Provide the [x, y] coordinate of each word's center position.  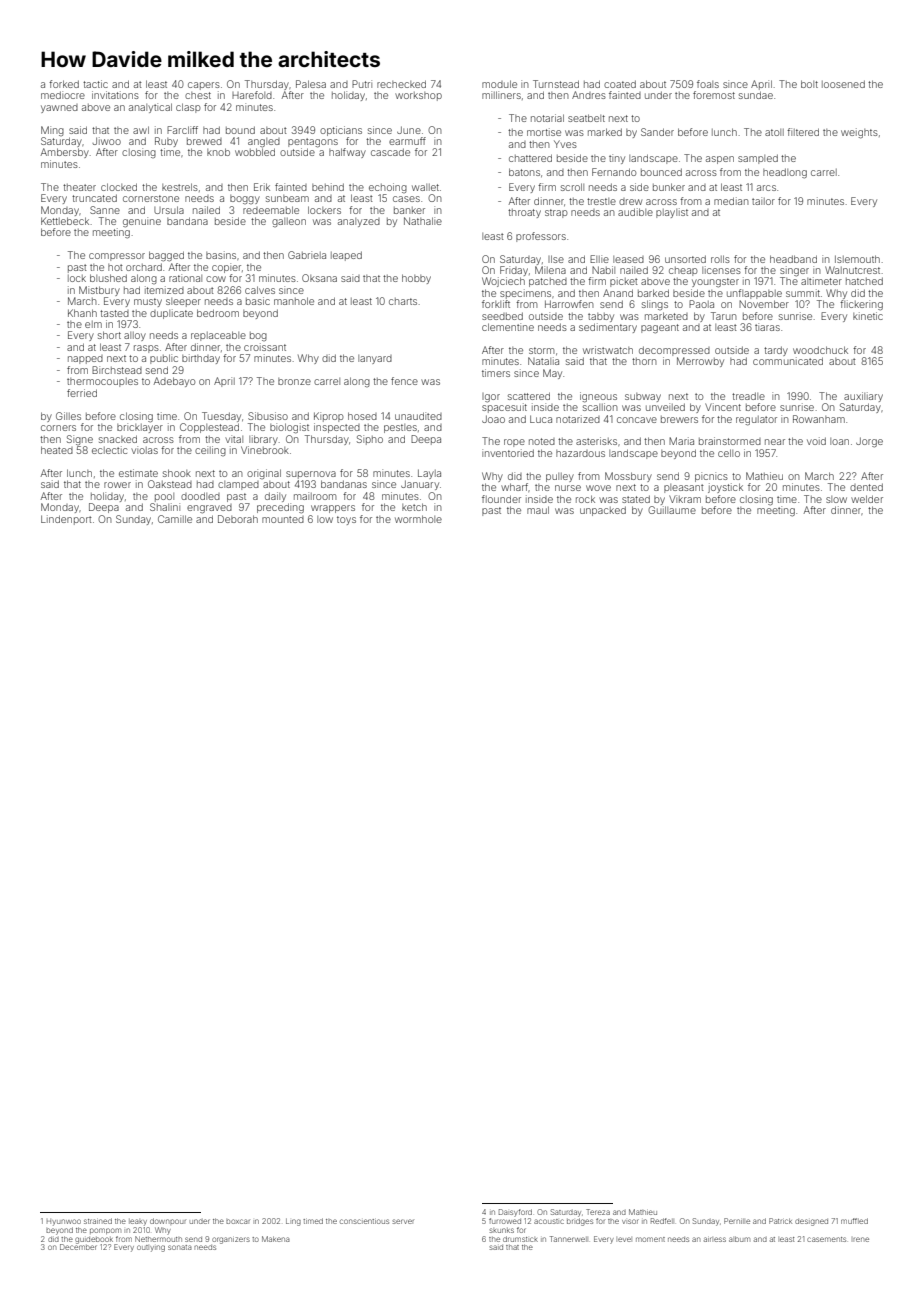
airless [715, 1239]
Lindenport [66, 520]
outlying [151, 1248]
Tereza [598, 1212]
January [420, 485]
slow [836, 499]
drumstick [520, 1239]
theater [79, 187]
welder [867, 499]
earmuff [407, 141]
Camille [175, 519]
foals [708, 84]
